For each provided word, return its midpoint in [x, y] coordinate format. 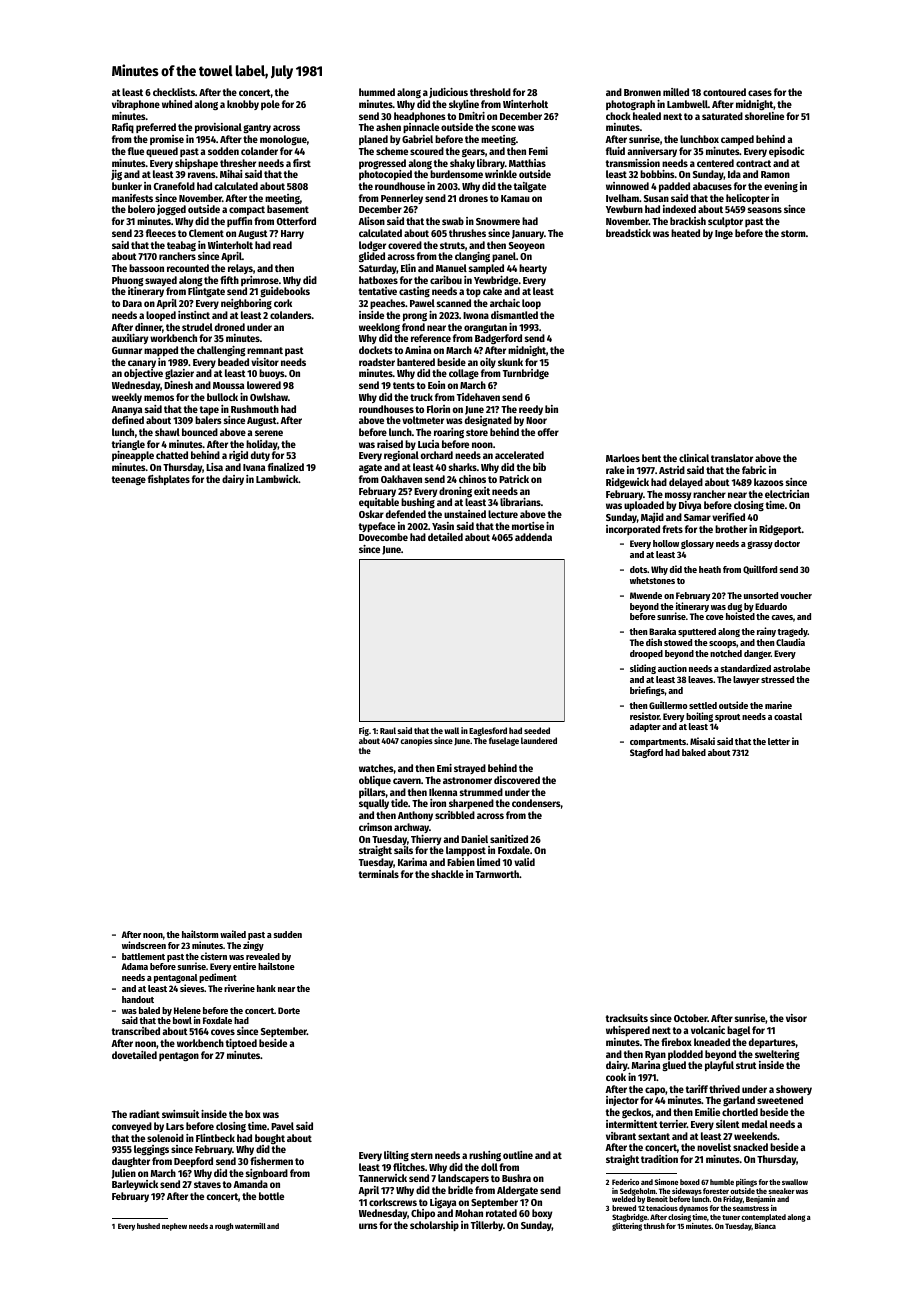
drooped [646, 654]
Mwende [646, 595]
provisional [218, 128]
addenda [533, 537]
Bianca [765, 1226]
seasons [765, 210]
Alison [371, 221]
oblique [375, 781]
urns [368, 1226]
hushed [148, 1226]
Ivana [254, 467]
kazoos [769, 482]
